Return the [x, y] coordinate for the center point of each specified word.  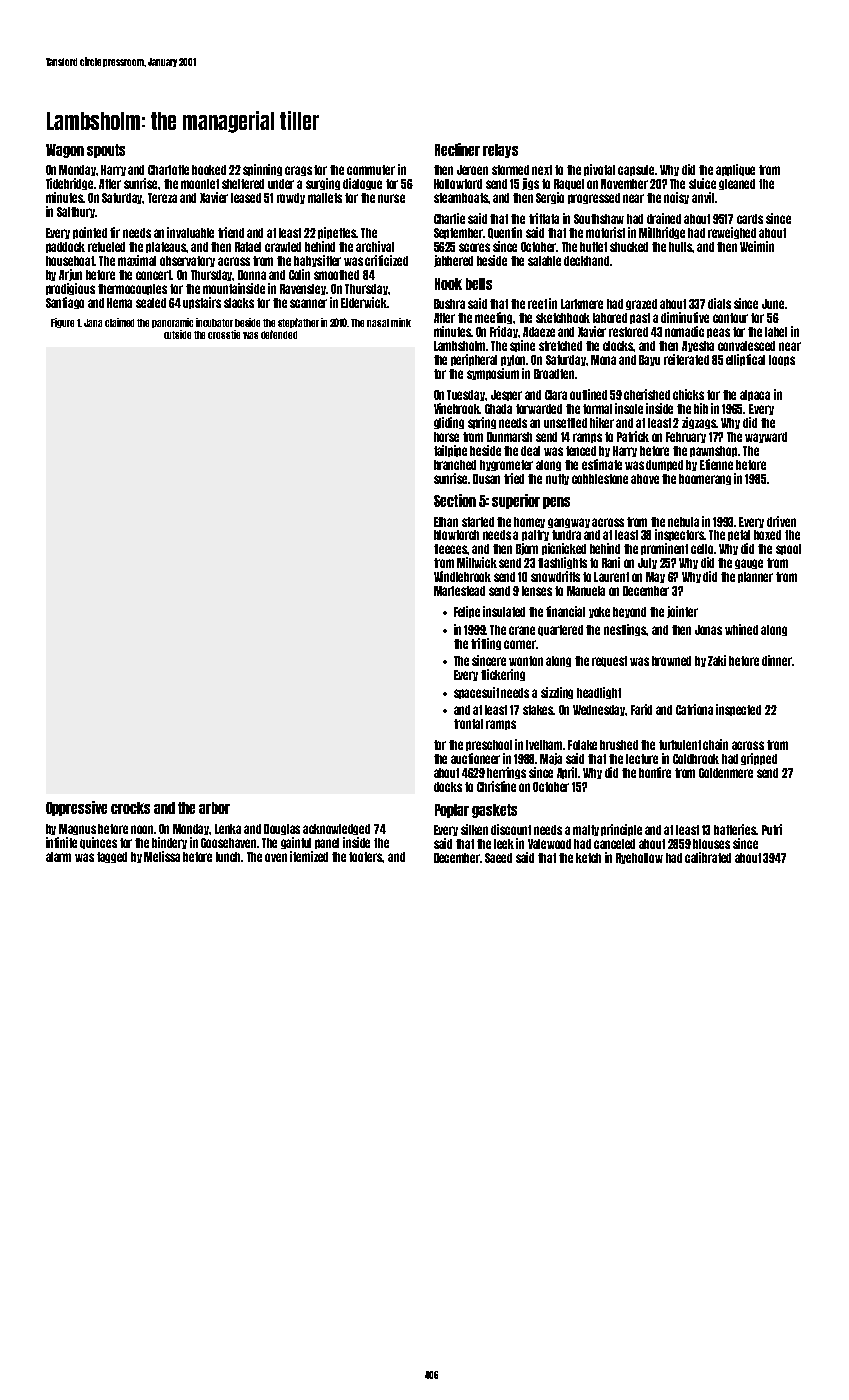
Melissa [162, 856]
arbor [214, 808]
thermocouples [132, 289]
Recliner [457, 149]
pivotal [599, 170]
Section [455, 500]
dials [719, 303]
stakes [538, 710]
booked [209, 170]
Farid [641, 709]
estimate [602, 464]
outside [177, 334]
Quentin [505, 233]
